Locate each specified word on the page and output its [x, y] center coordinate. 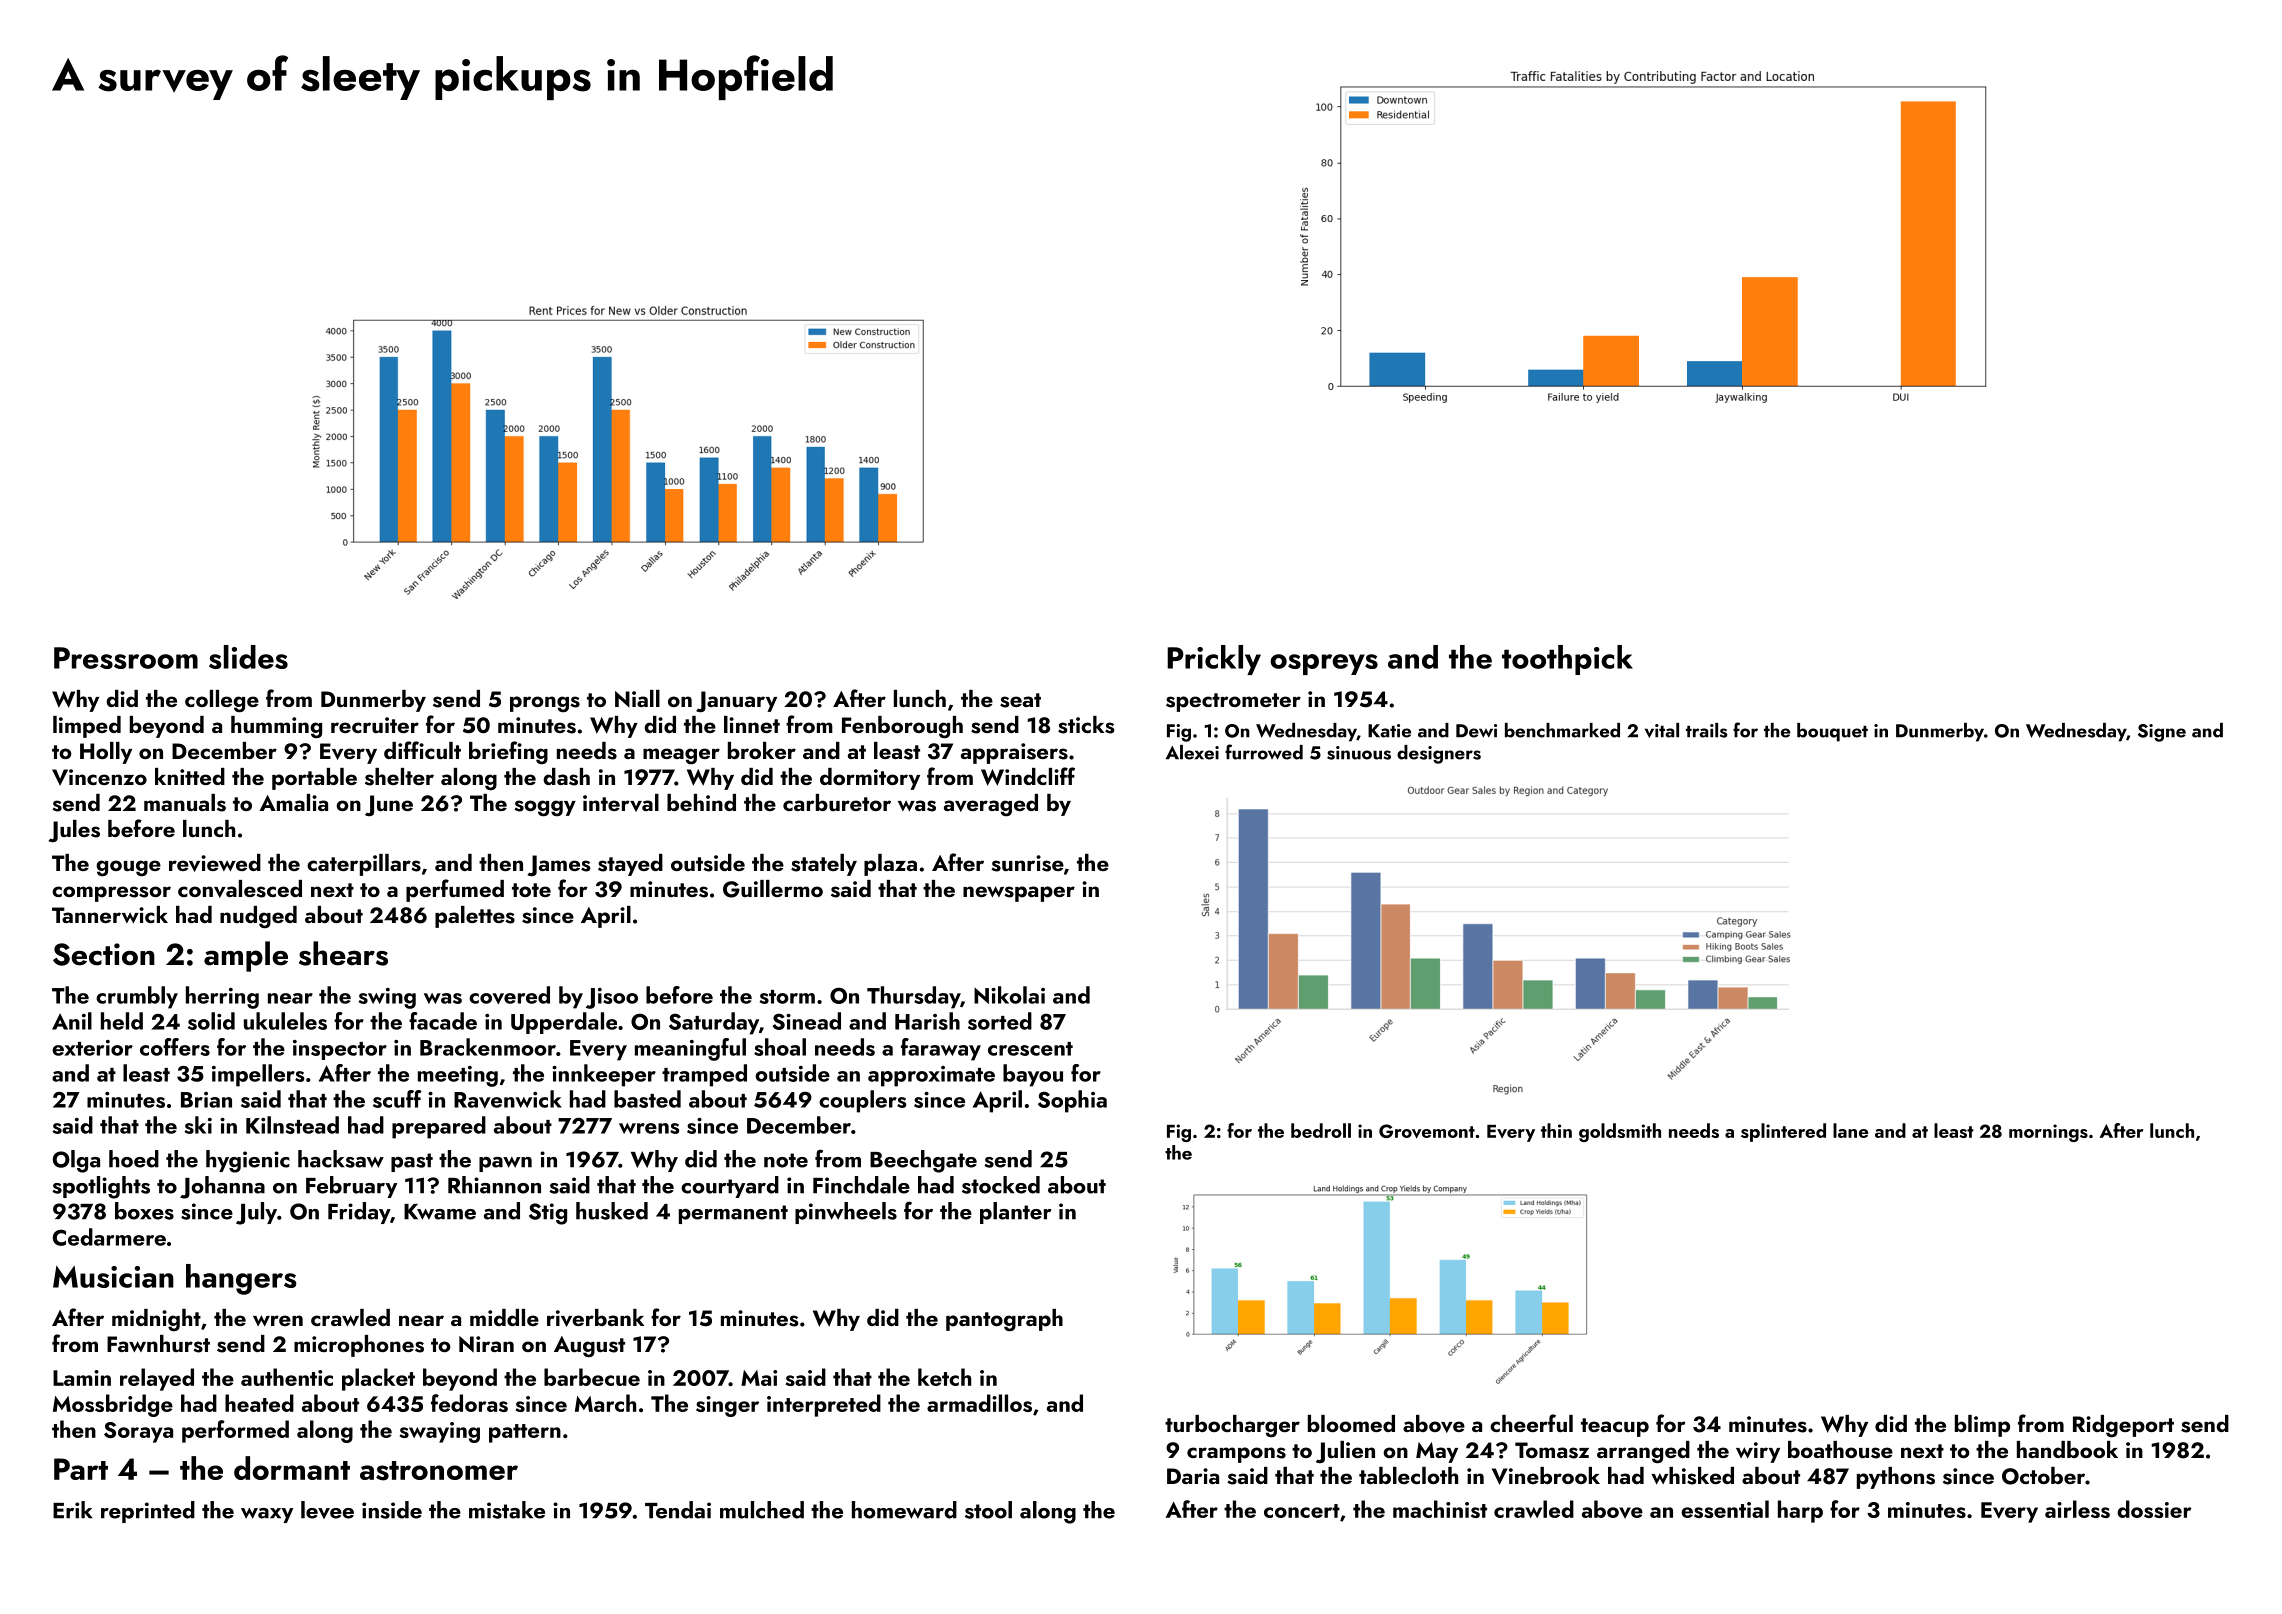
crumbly [137, 997]
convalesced [240, 889]
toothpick [1567, 660]
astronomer [439, 1471]
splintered [1783, 1132]
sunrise [1027, 863]
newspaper [1019, 894]
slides [248, 657]
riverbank [595, 1318]
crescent [1030, 1049]
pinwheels [846, 1213]
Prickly [1214, 660]
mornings [2048, 1133]
